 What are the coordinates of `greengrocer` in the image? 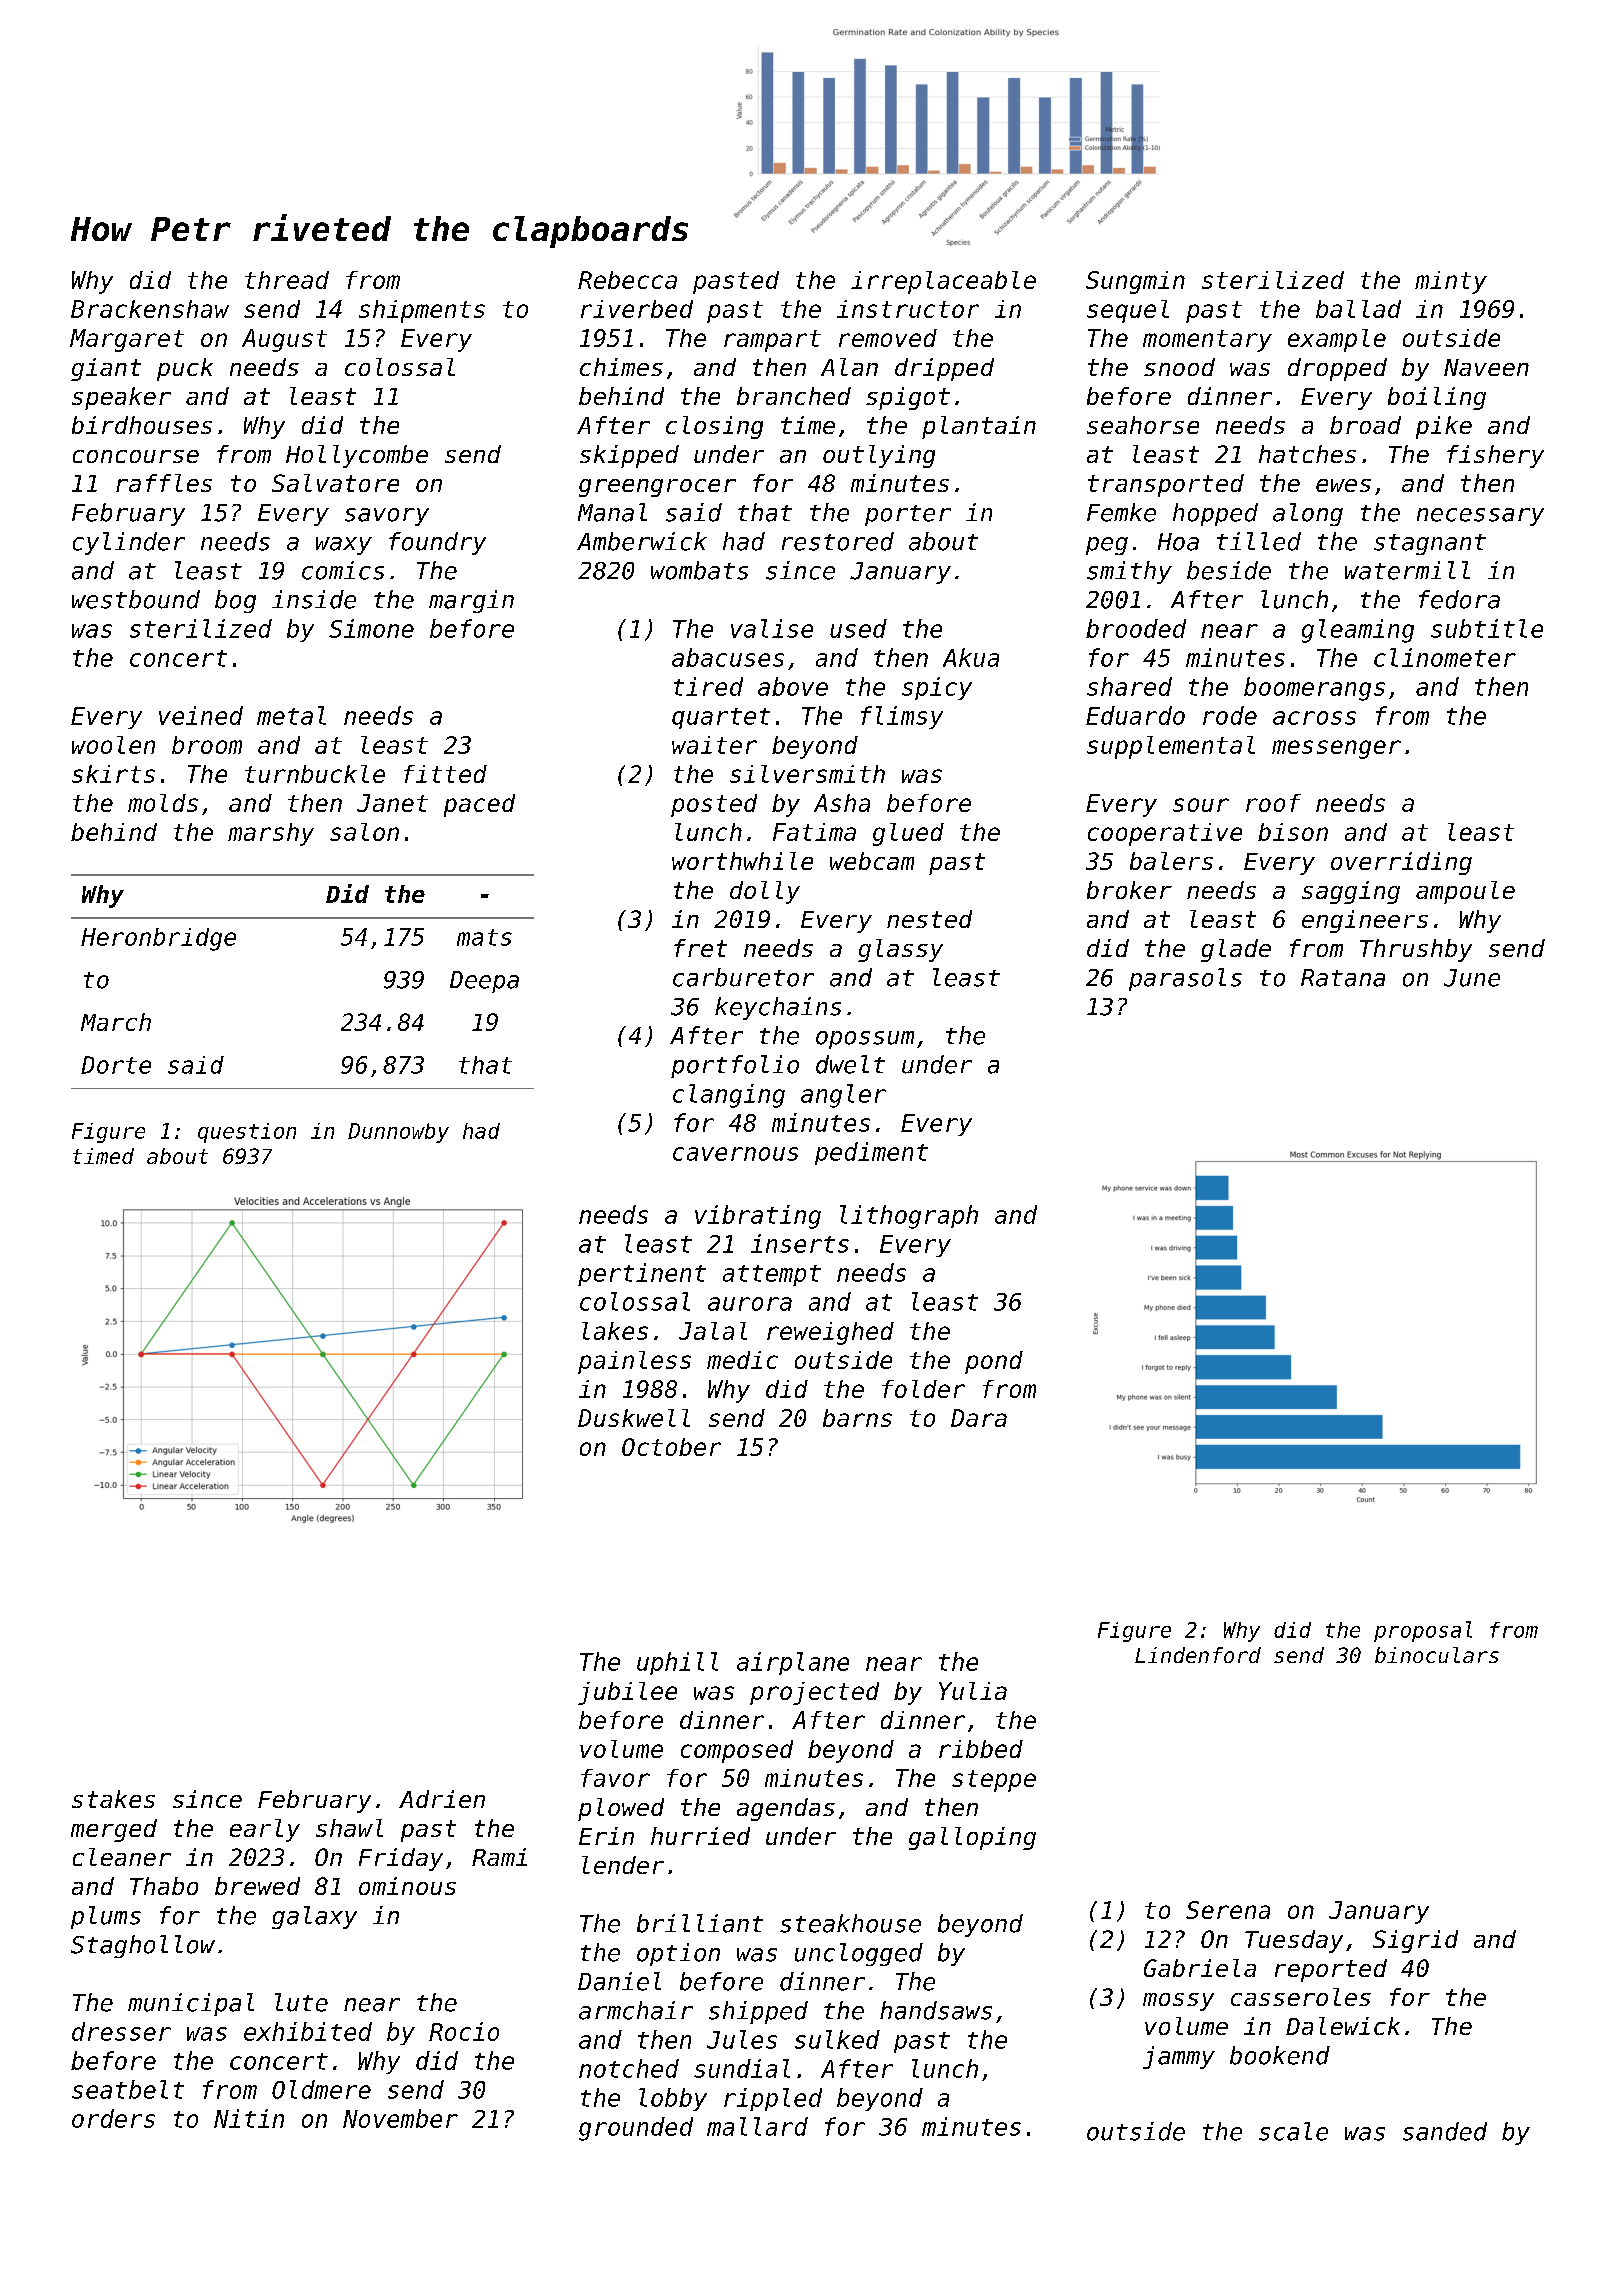 It's located at (657, 488).
